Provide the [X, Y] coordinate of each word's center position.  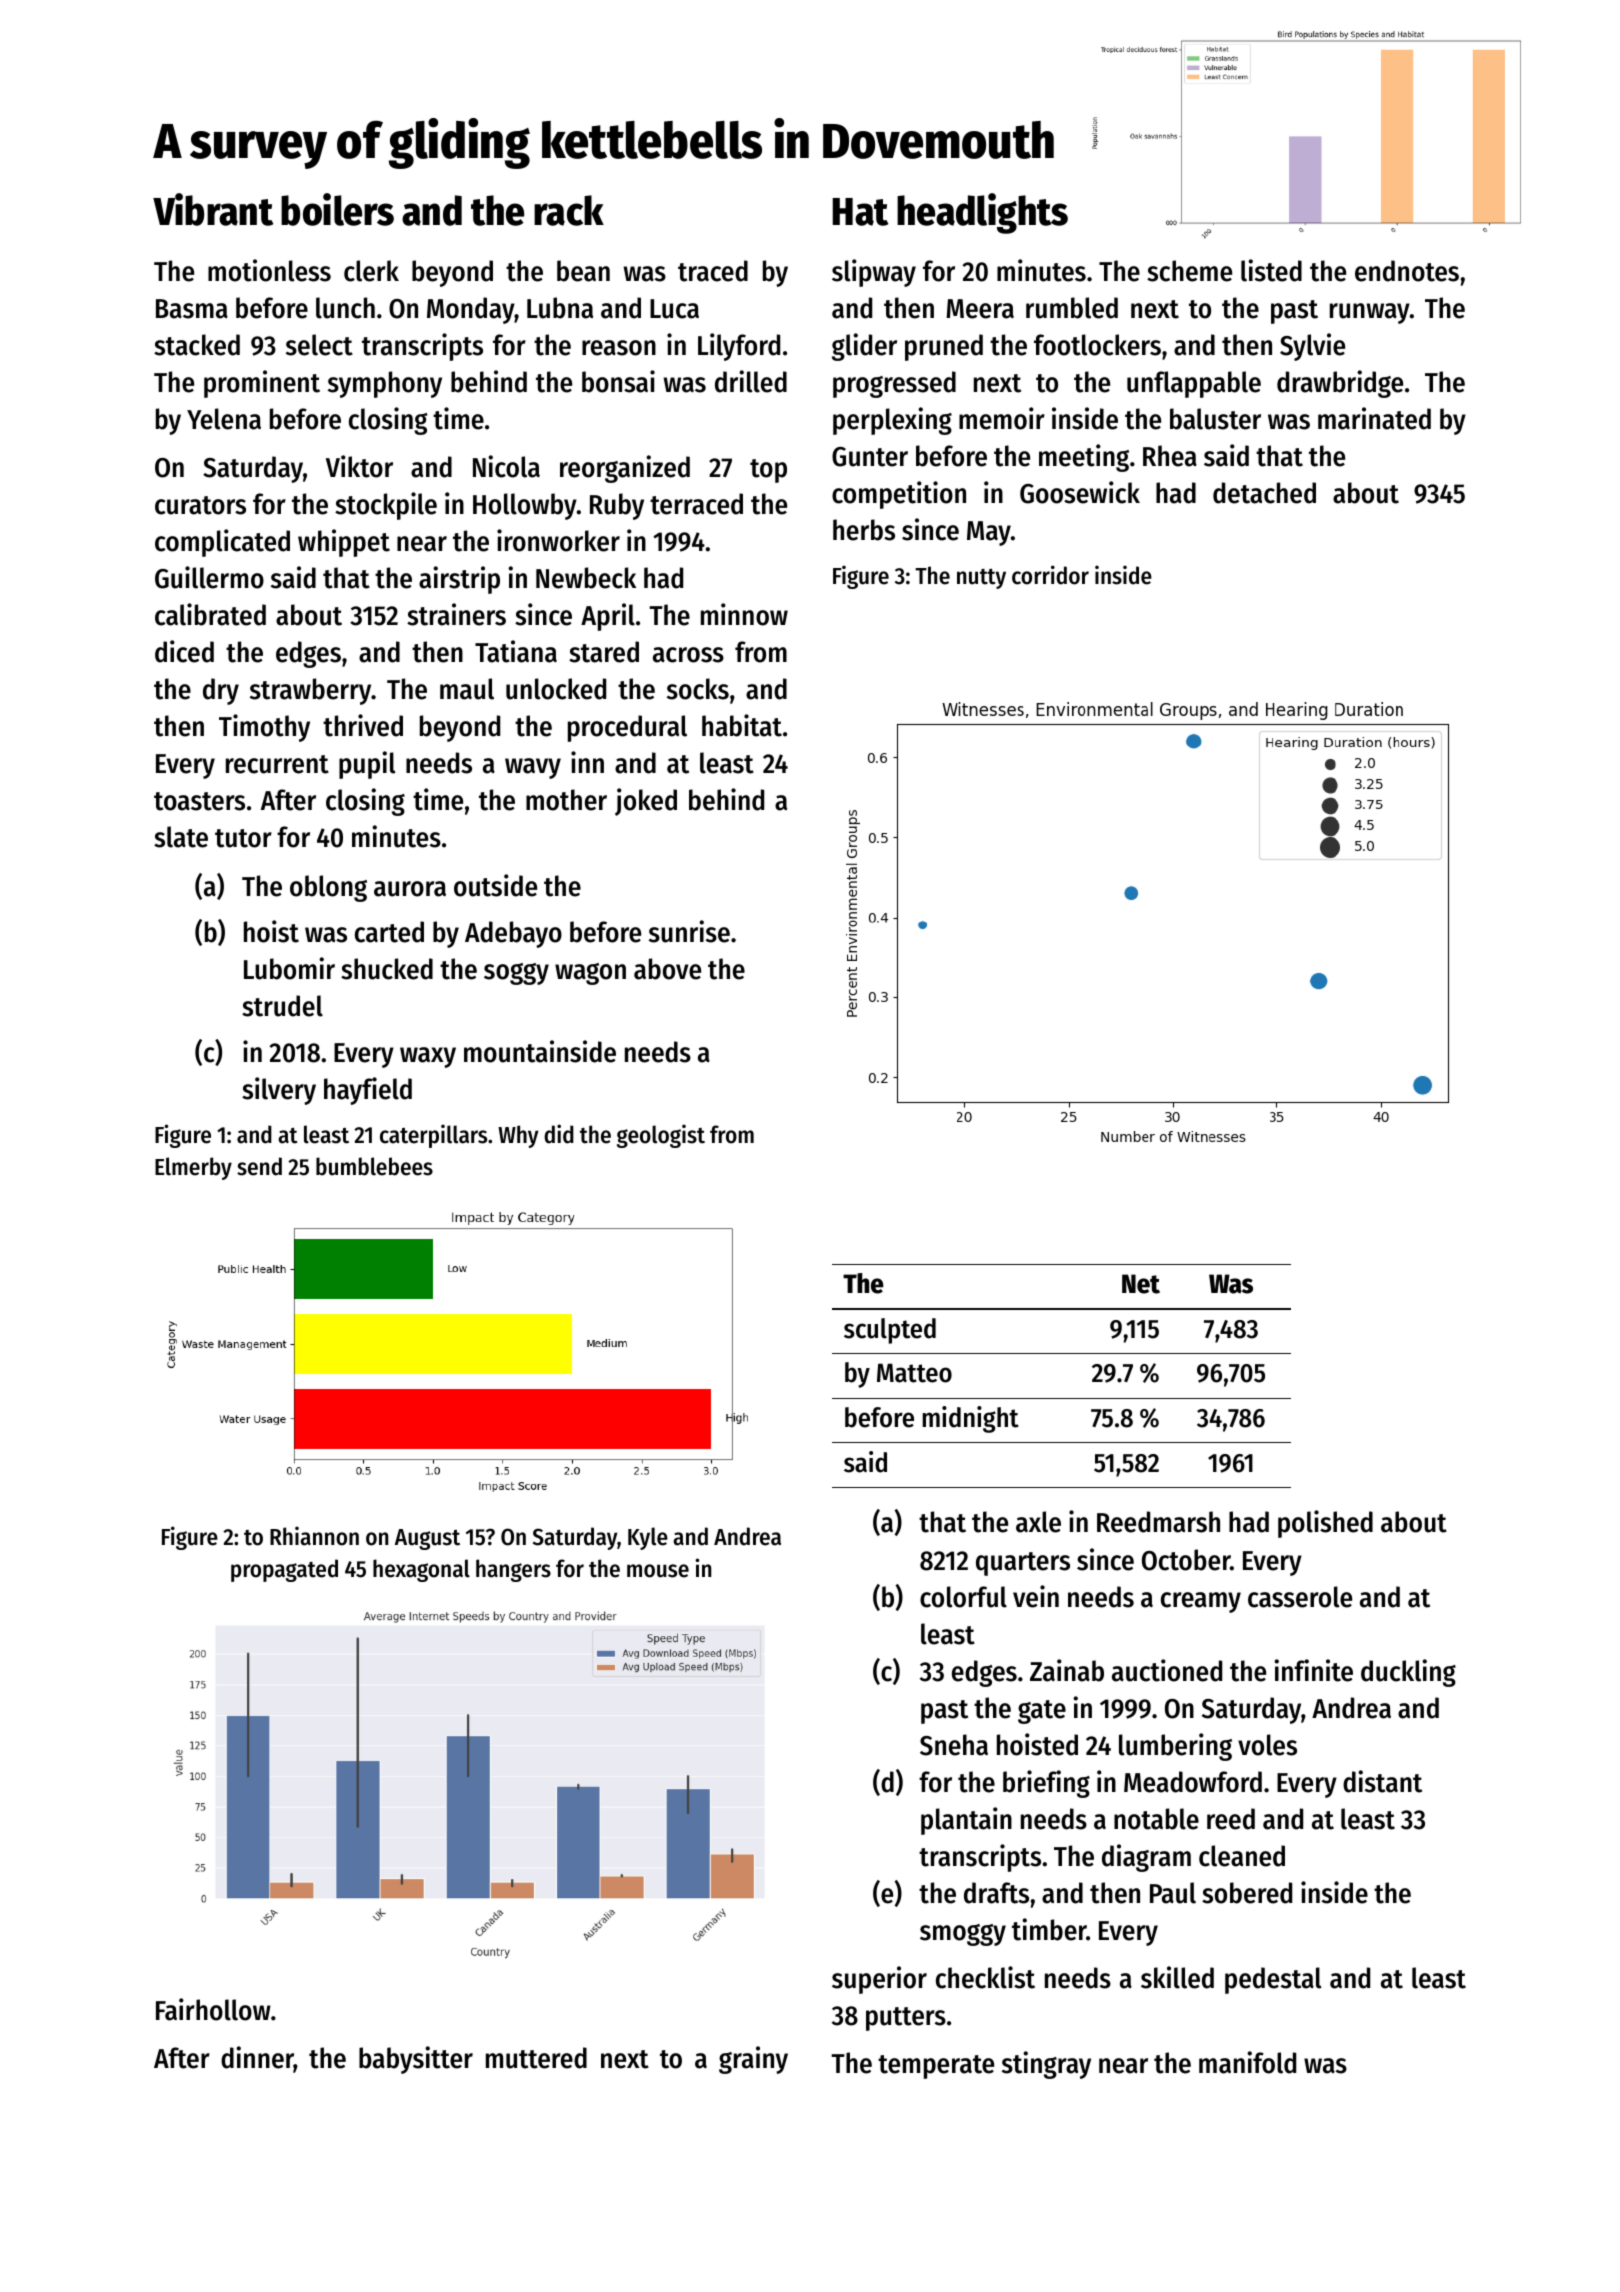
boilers [337, 209]
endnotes [1407, 271]
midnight [970, 1419]
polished [1325, 1524]
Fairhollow [213, 2009]
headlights [982, 213]
